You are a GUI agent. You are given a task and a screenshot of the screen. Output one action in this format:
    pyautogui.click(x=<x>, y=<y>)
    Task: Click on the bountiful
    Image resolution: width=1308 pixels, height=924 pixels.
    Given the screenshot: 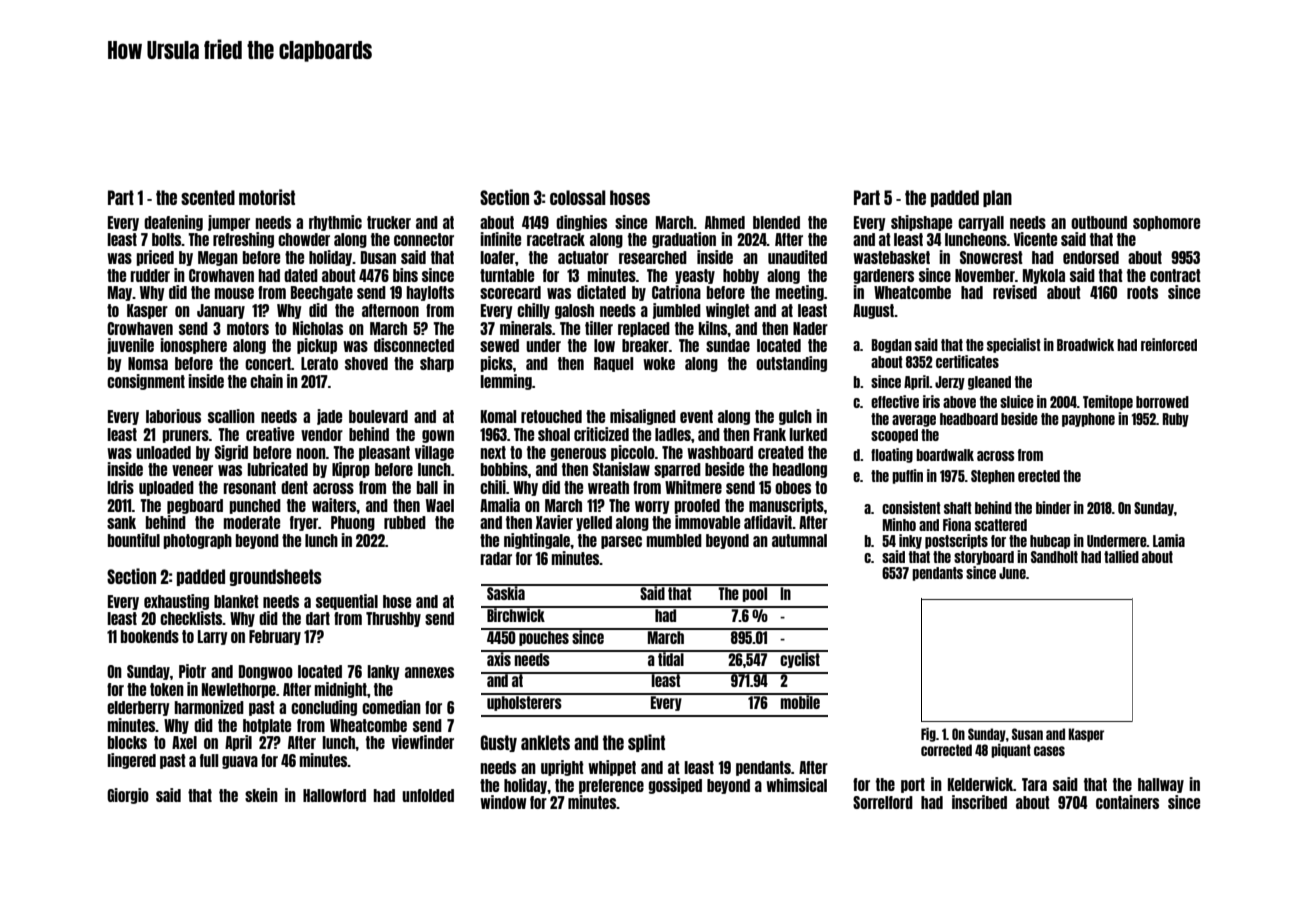 What is the action you would take?
    pyautogui.click(x=134, y=540)
